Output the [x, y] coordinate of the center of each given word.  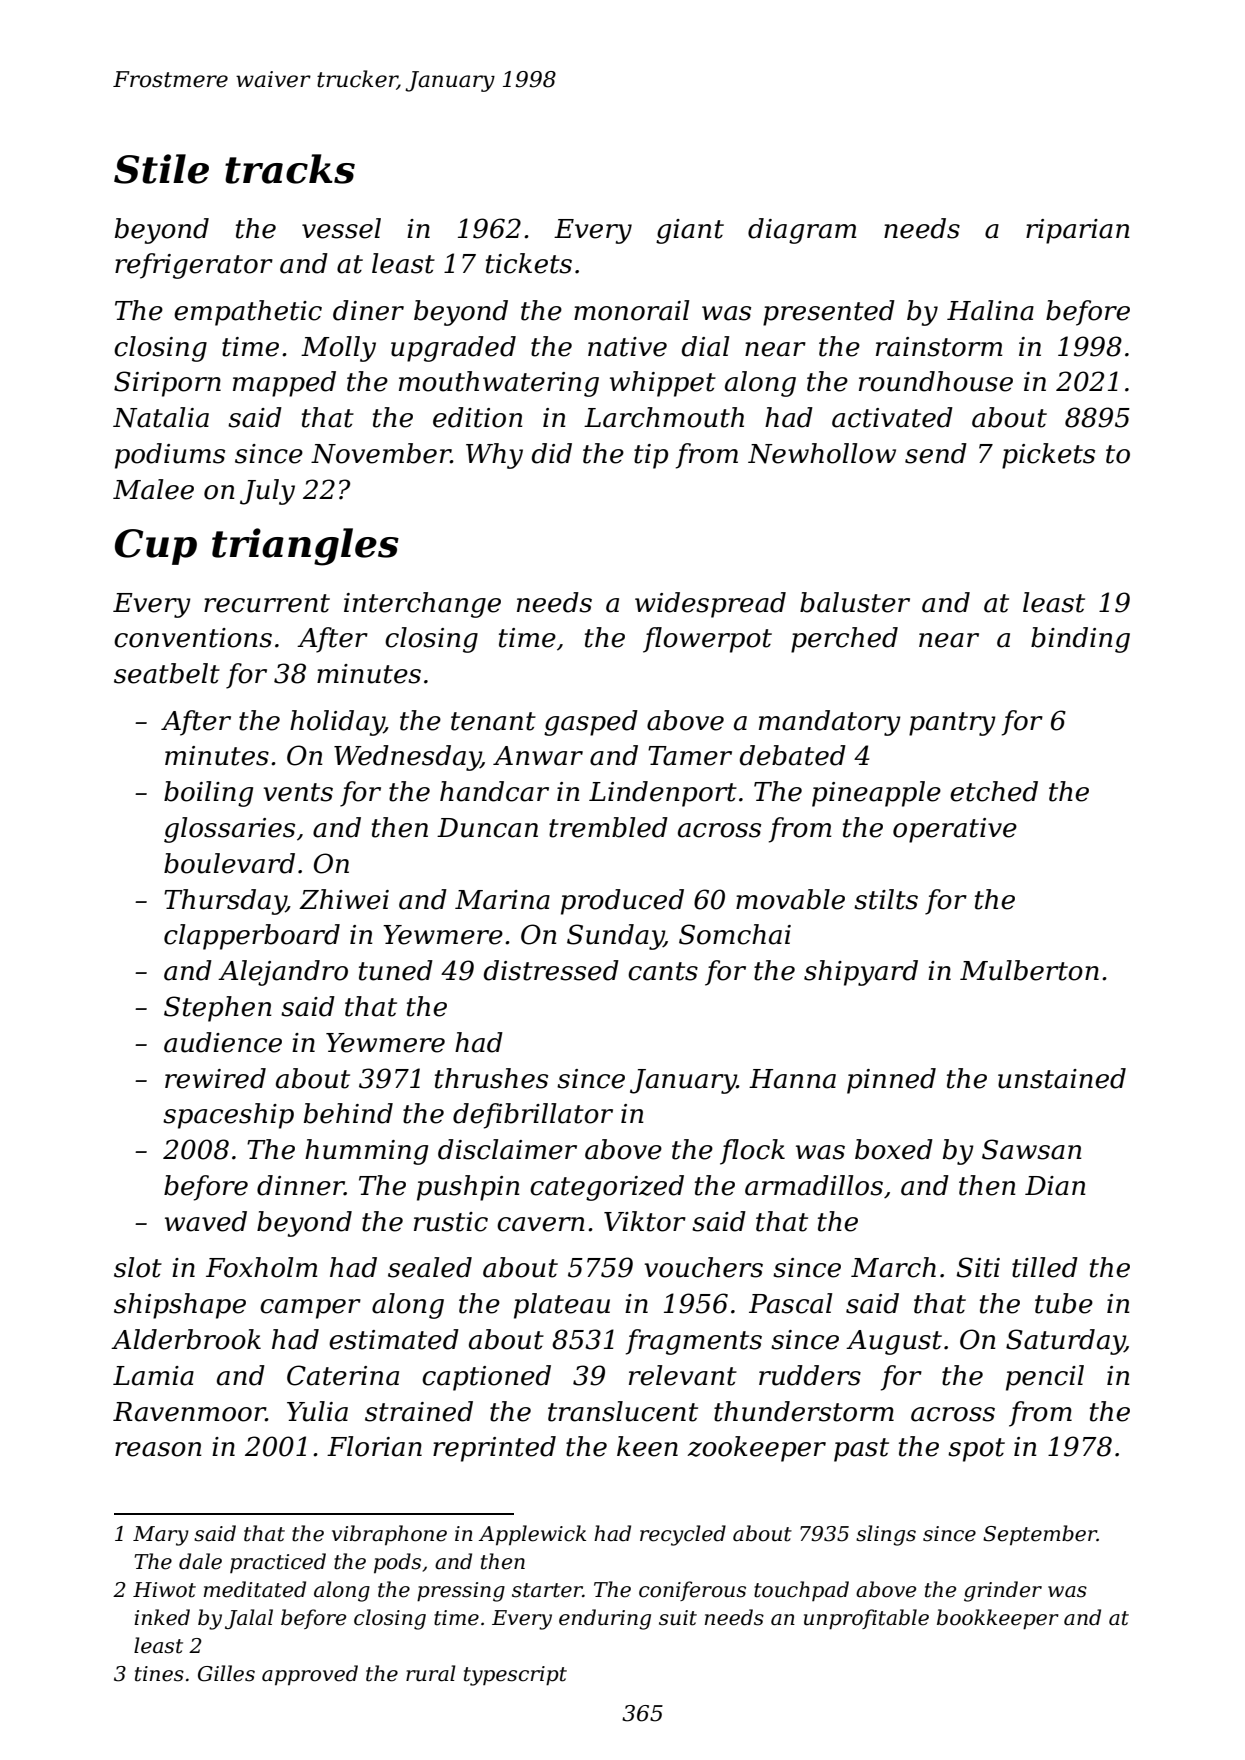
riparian [1078, 231]
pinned [891, 1081]
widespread [710, 605]
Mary [161, 1536]
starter [547, 1590]
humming [366, 1152]
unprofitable [866, 1619]
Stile [161, 169]
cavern [541, 1224]
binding [1080, 640]
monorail [631, 310]
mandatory [830, 723]
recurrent [267, 603]
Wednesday [407, 758]
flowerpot [707, 640]
